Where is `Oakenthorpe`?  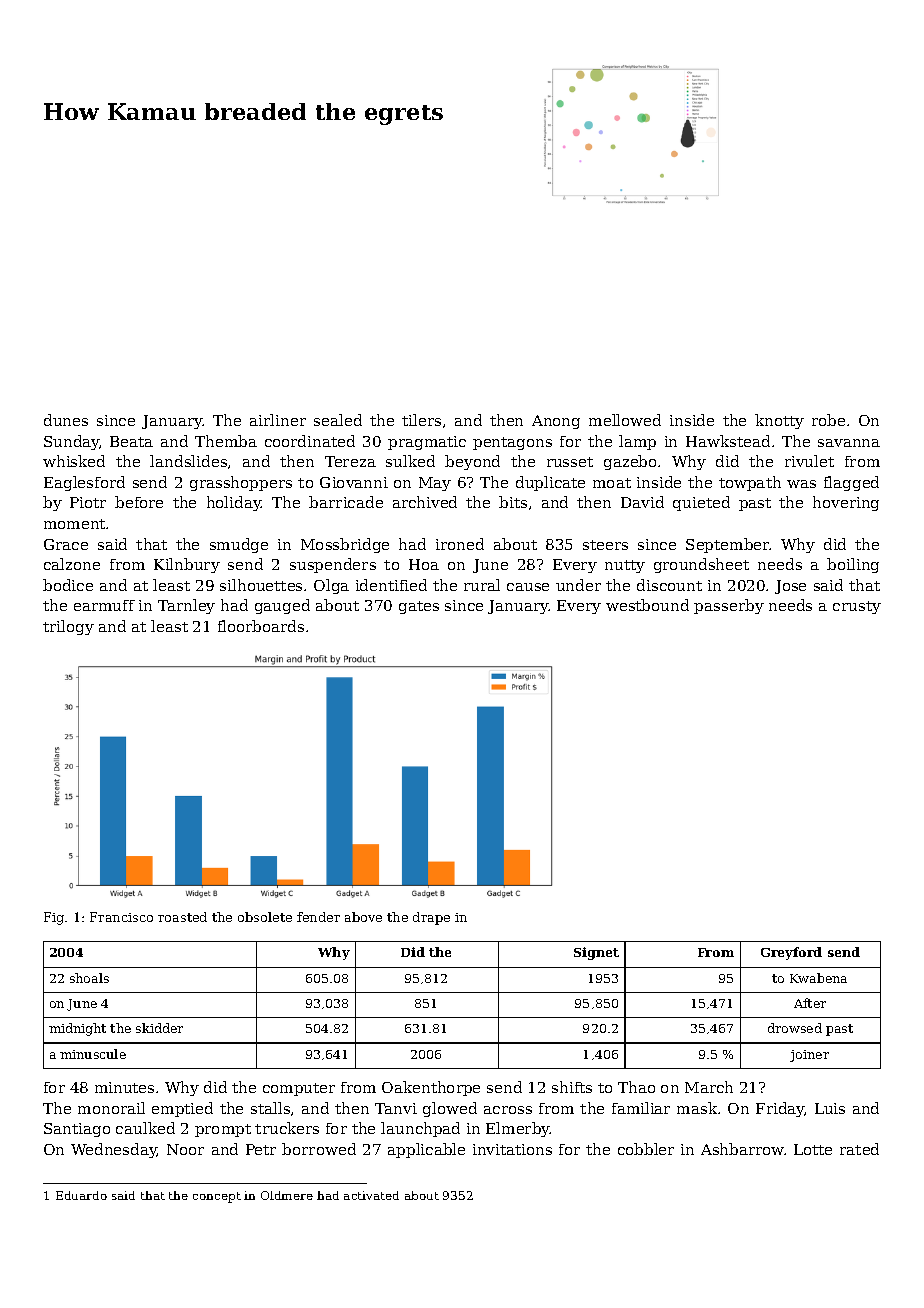
Oakenthorpe is located at coordinates (431, 1088).
